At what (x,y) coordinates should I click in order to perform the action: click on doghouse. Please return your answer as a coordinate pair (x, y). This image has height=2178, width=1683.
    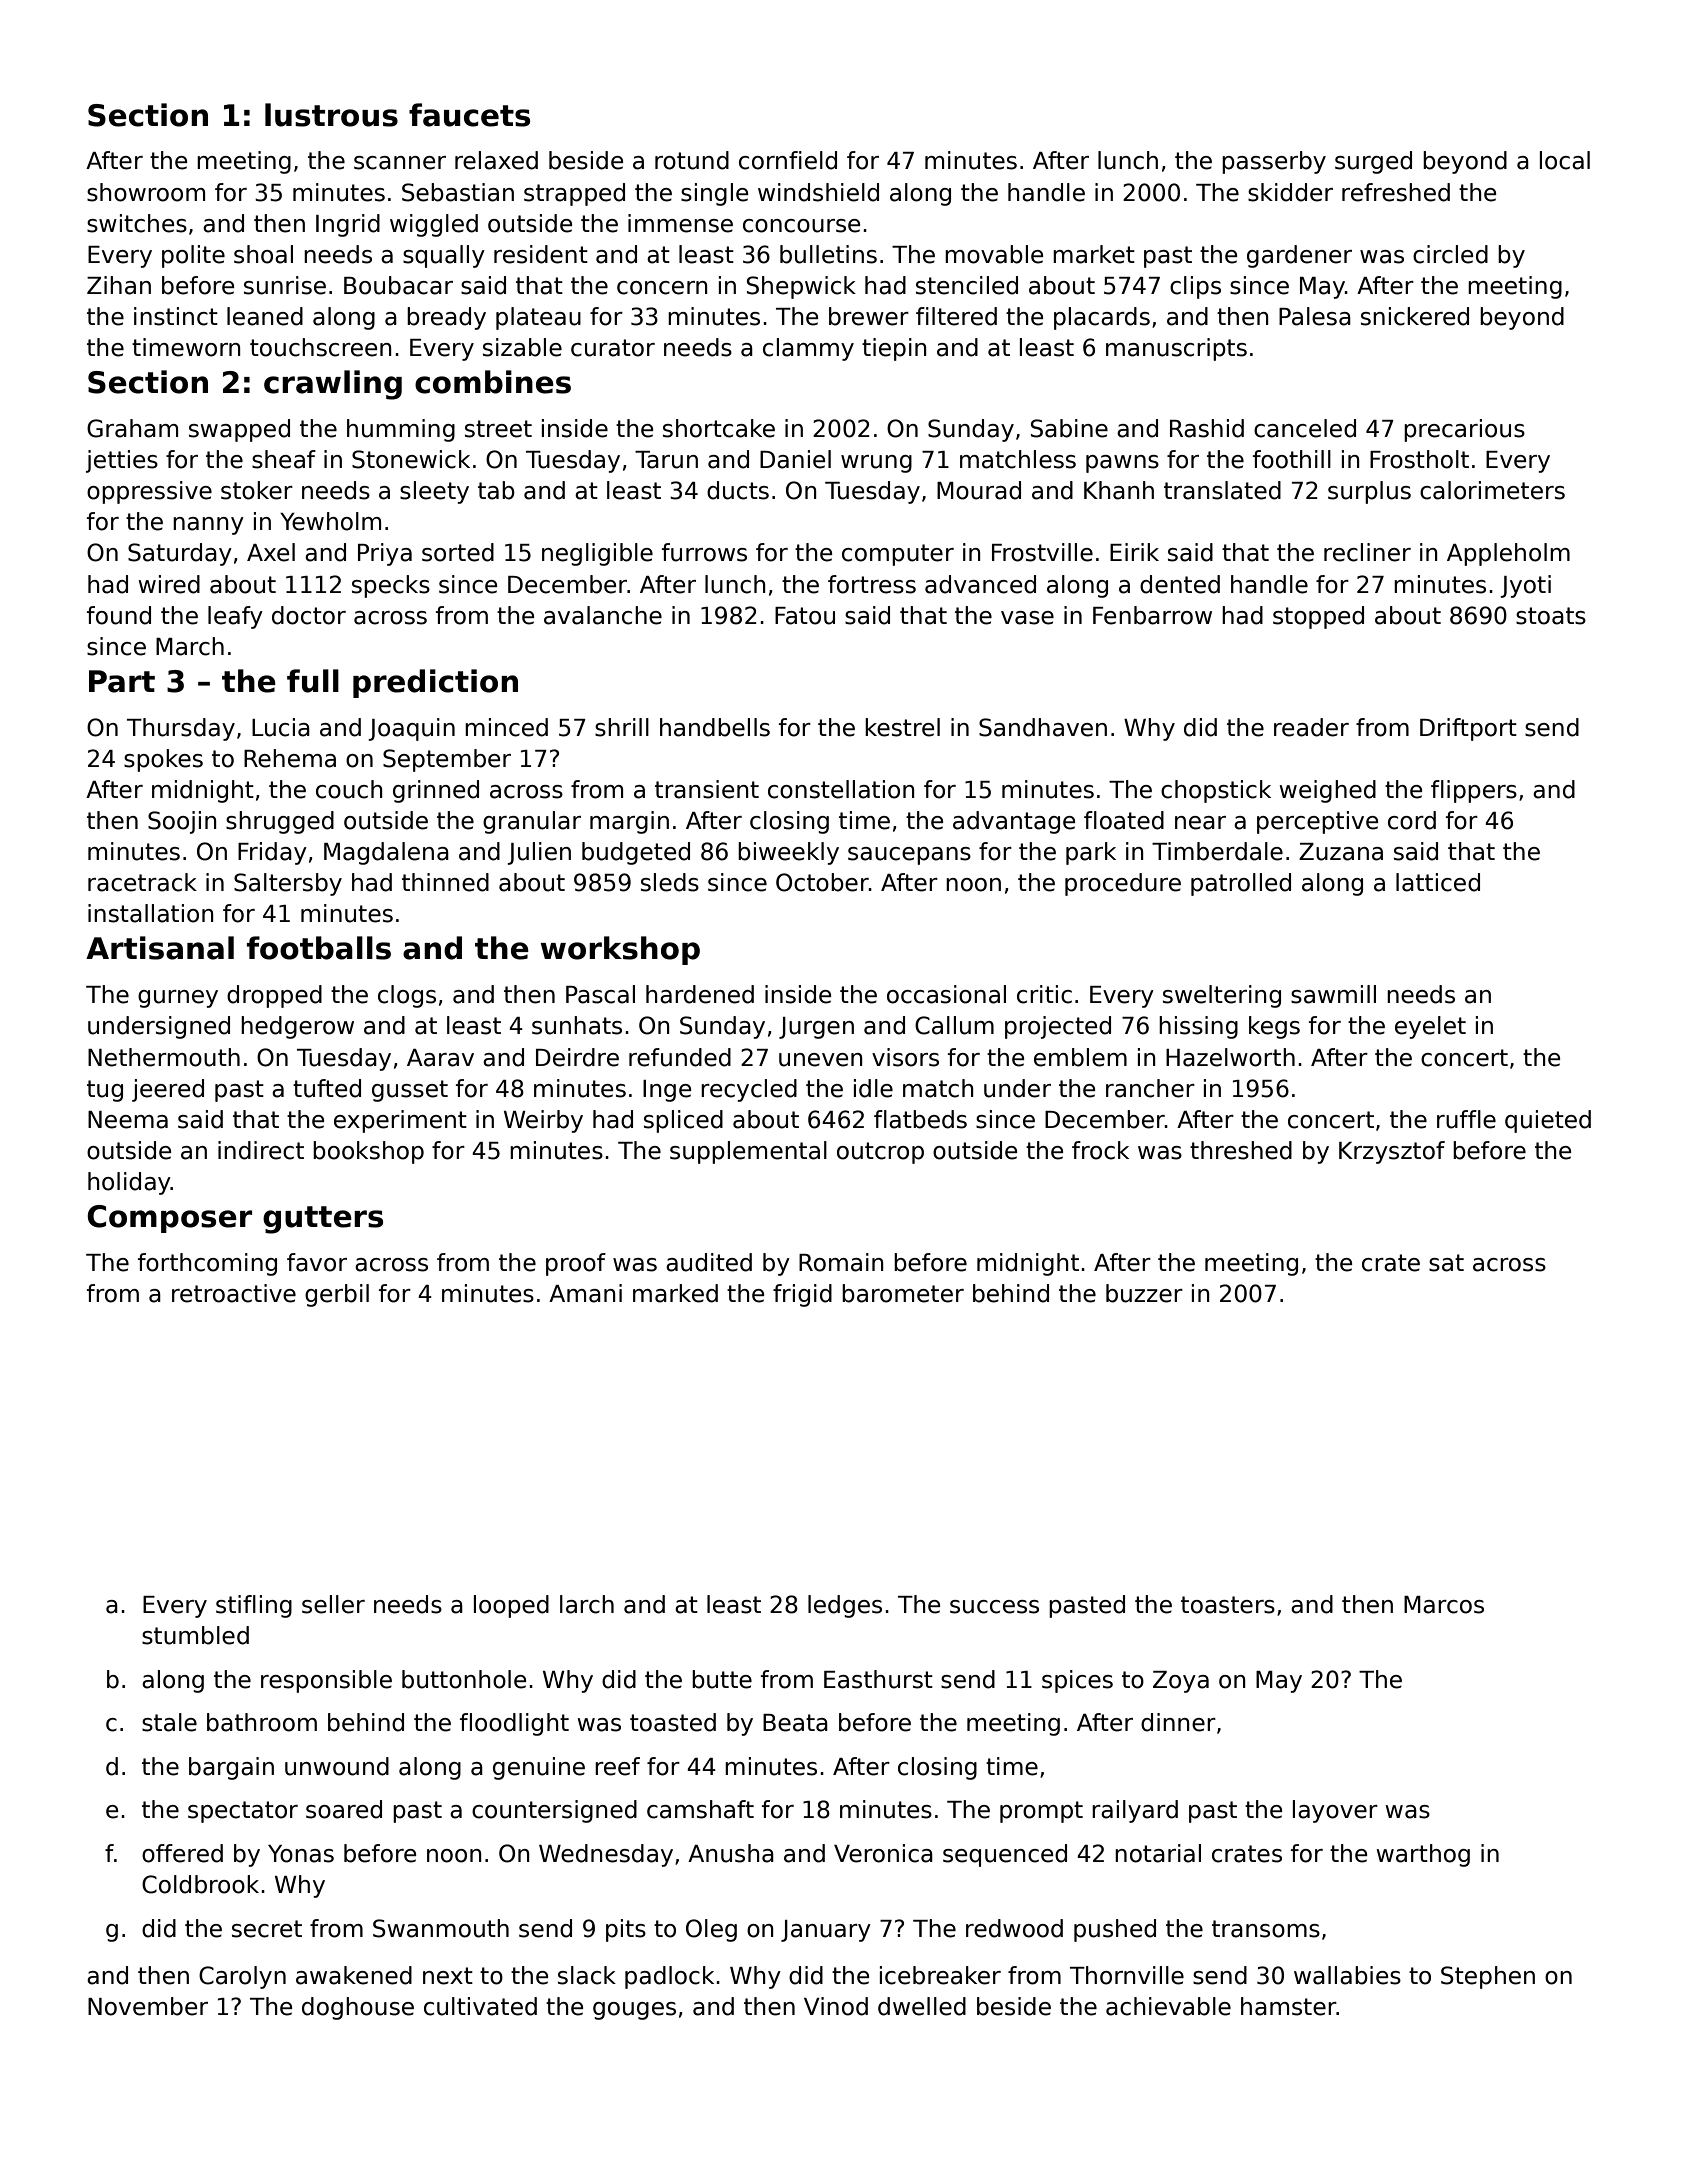
    Looking at the image, I should click on (358, 2008).
